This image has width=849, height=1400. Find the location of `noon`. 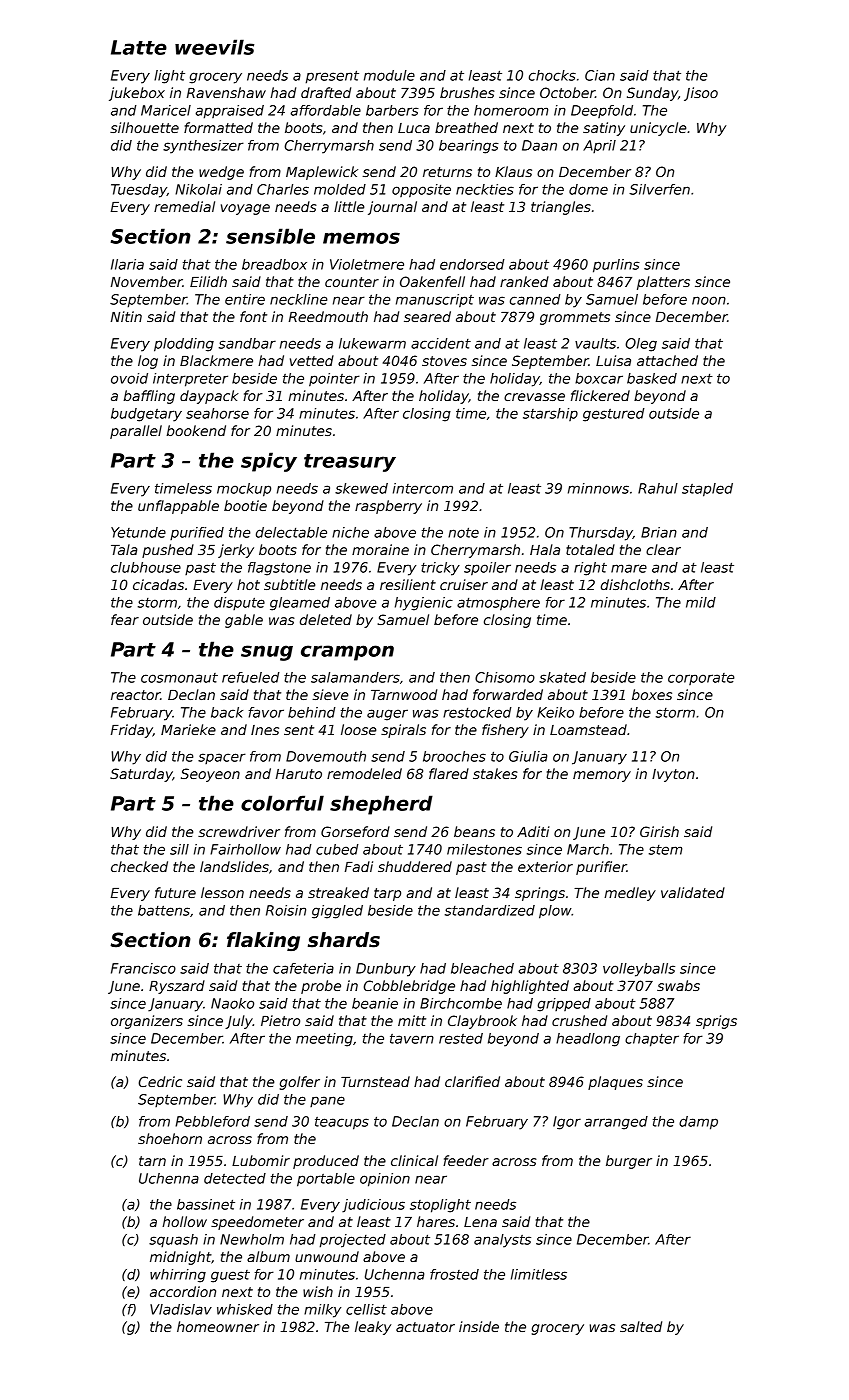

noon is located at coordinates (709, 300).
